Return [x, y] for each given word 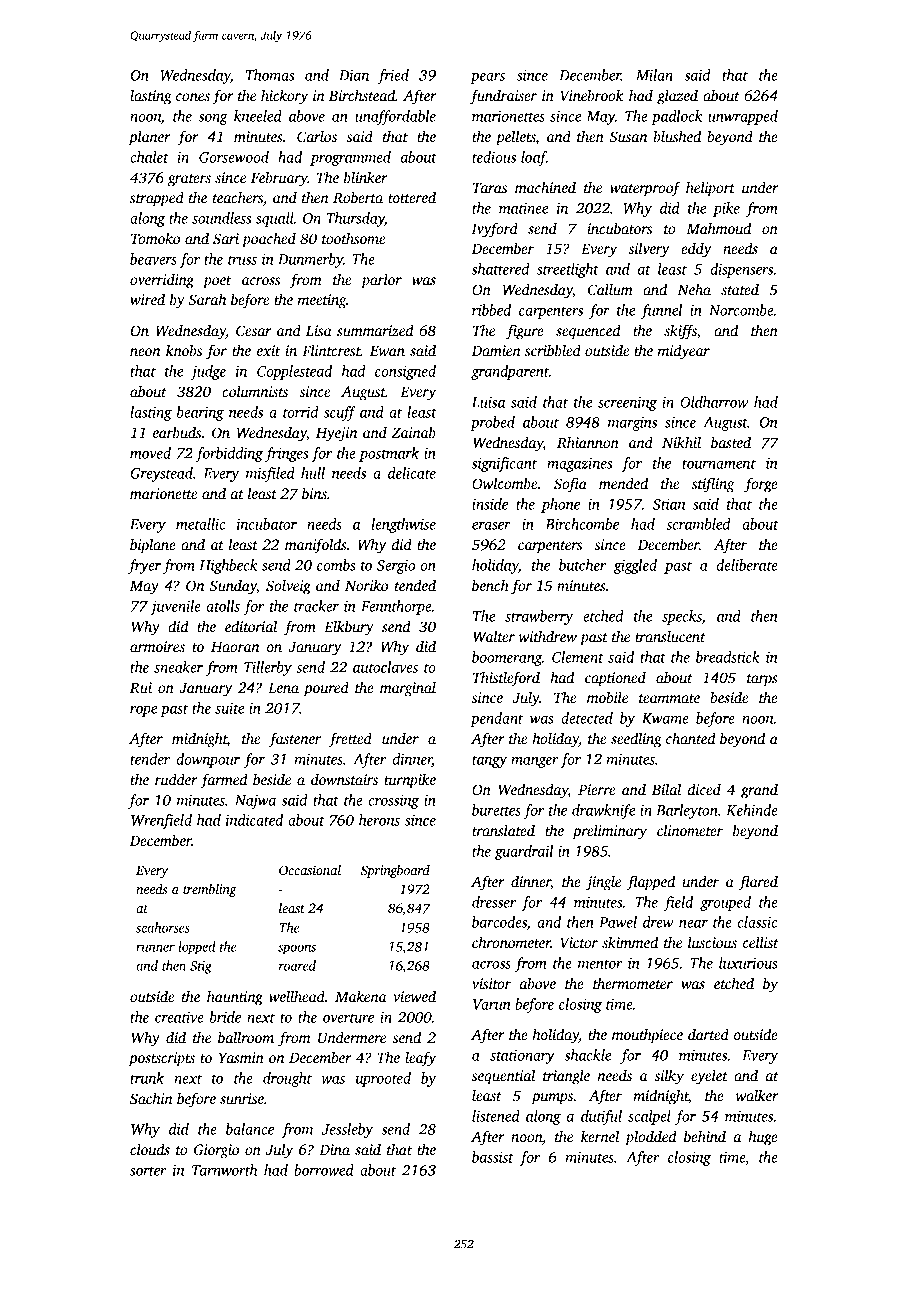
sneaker [178, 667]
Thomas [270, 75]
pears [487, 78]
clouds [150, 1149]
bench [490, 585]
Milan [654, 75]
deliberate [747, 565]
